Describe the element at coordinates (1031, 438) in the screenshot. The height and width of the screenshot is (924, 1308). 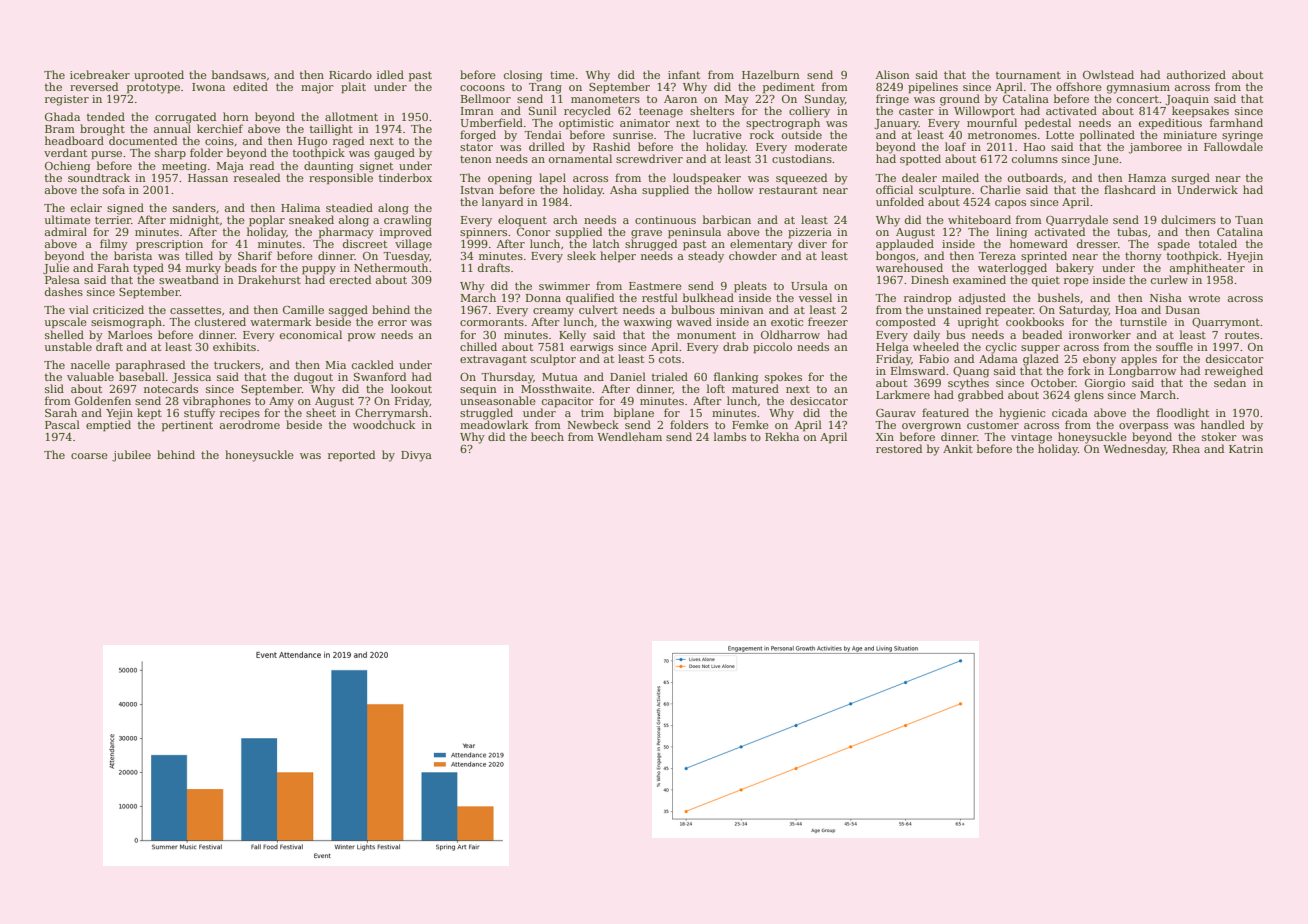
I see `vintage` at that location.
